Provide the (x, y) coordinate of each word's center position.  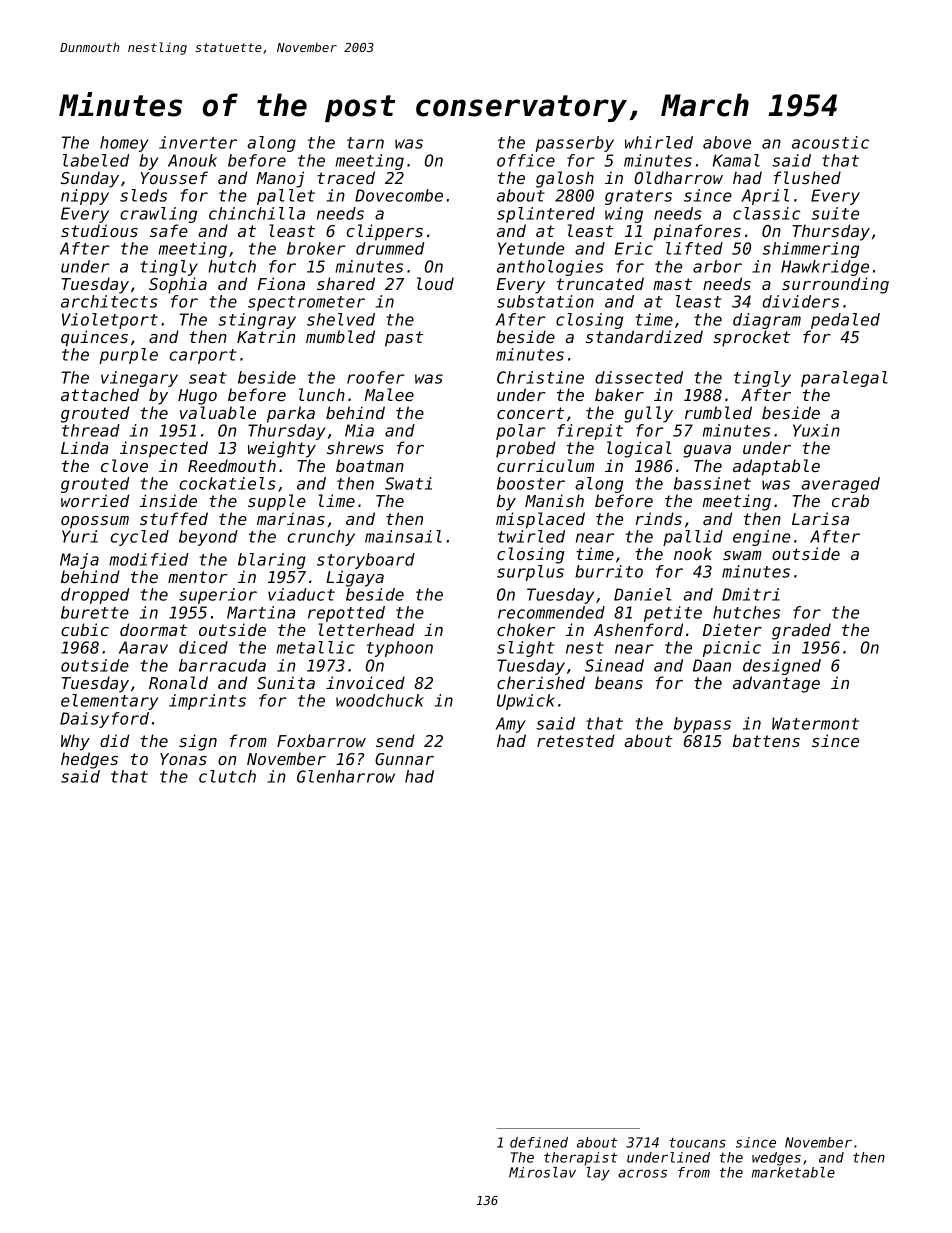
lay (598, 1174)
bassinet (712, 483)
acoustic (830, 142)
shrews (355, 447)
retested (576, 740)
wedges (776, 1159)
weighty (282, 449)
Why (75, 742)
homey (124, 144)
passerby (574, 144)
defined (539, 1142)
